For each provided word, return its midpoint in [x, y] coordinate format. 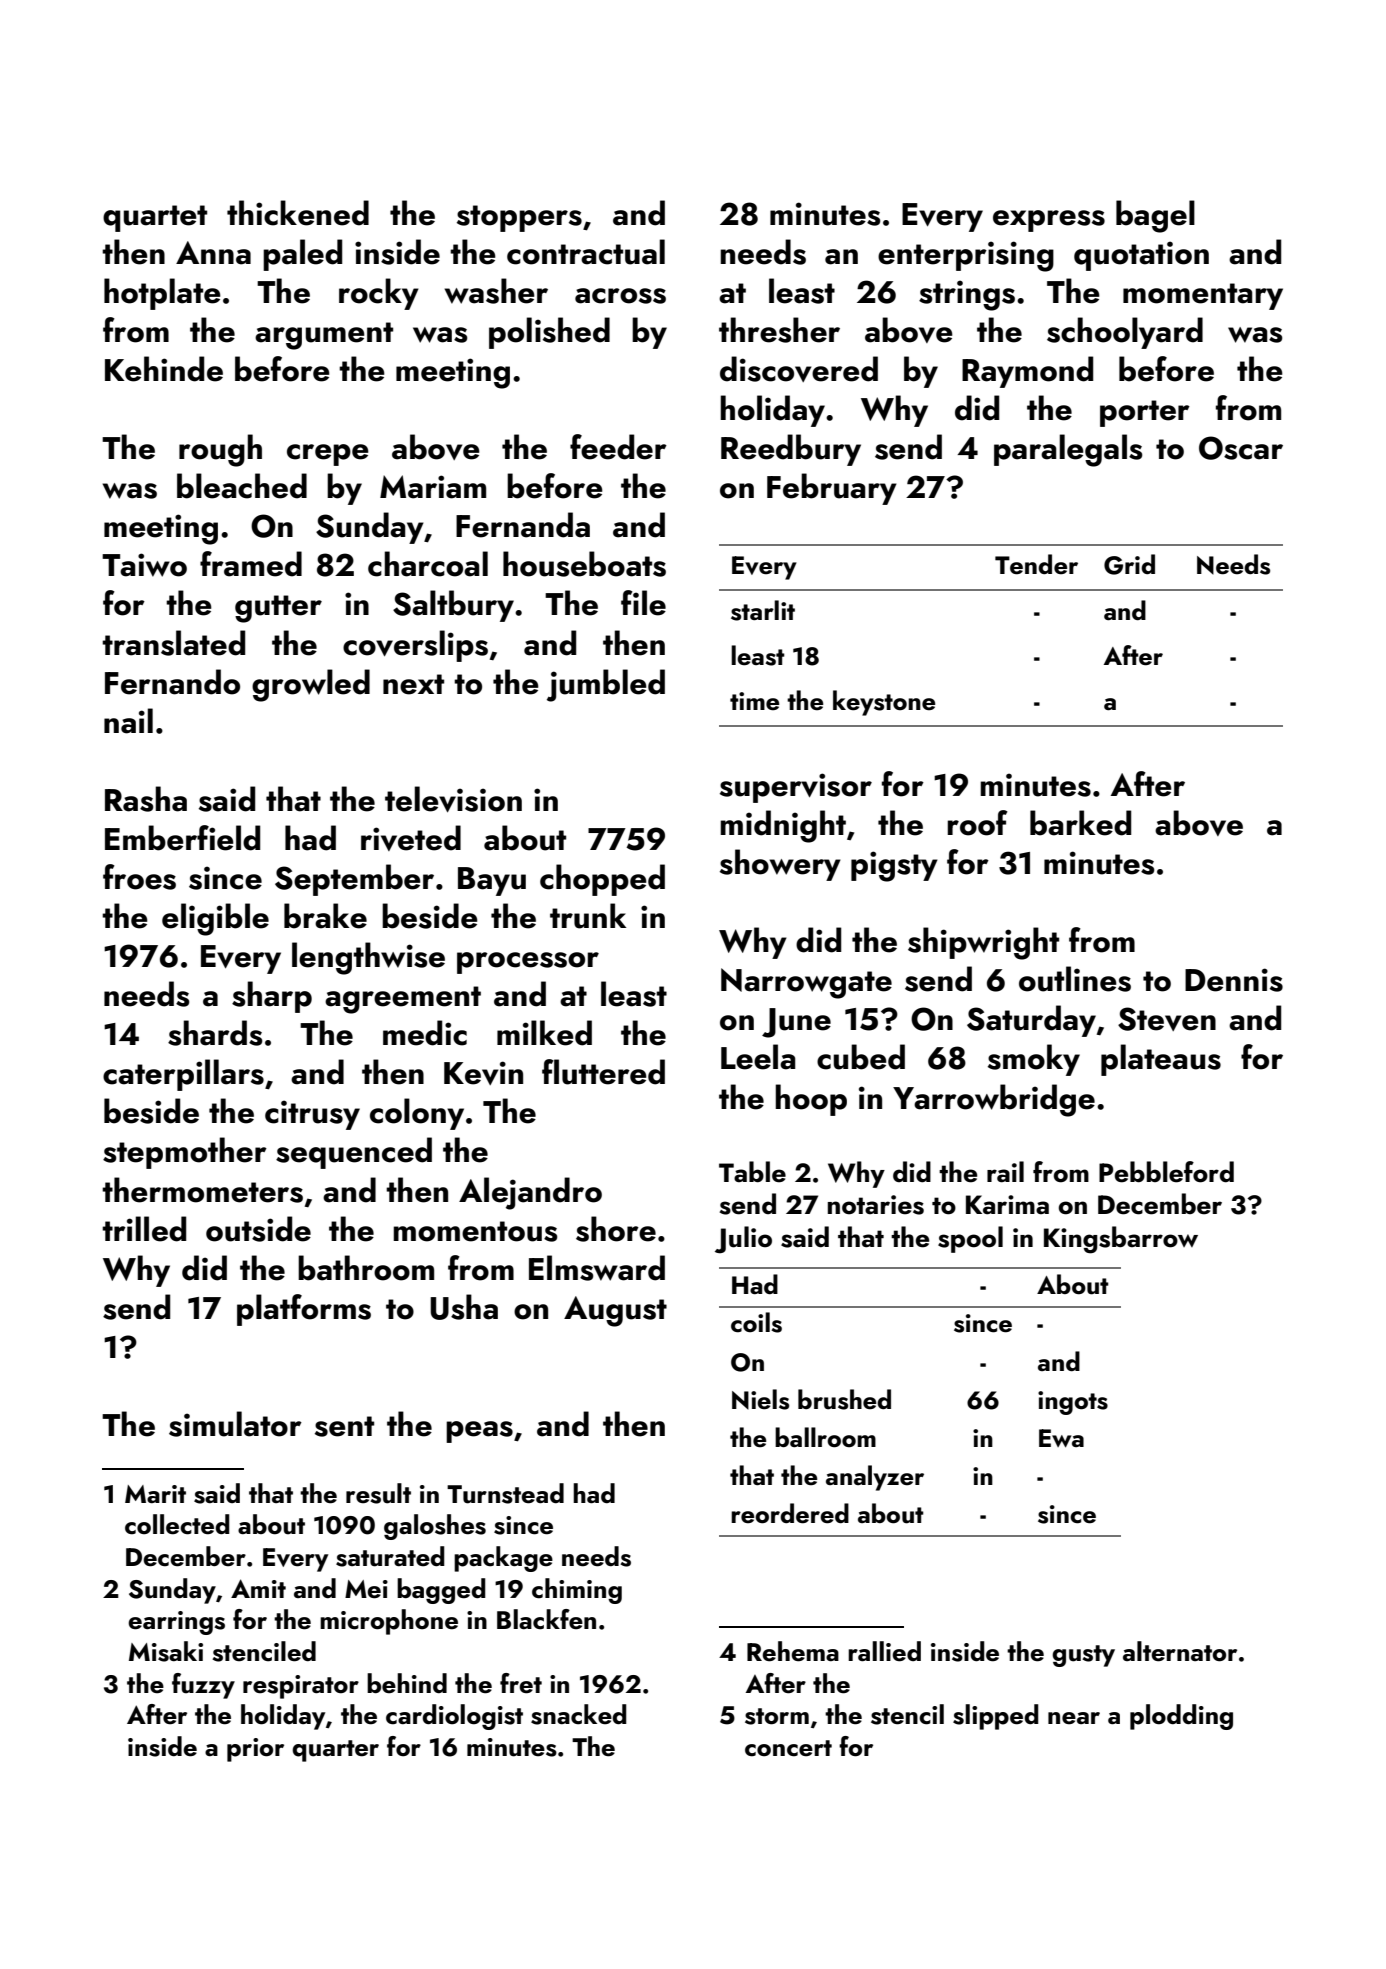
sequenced [354, 1153]
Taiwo [144, 565]
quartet [155, 218]
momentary [1203, 296]
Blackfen [546, 1619]
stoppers [519, 218]
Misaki [166, 1651]
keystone [884, 703]
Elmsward [597, 1268]
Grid [1129, 564]
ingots [1073, 1403]
